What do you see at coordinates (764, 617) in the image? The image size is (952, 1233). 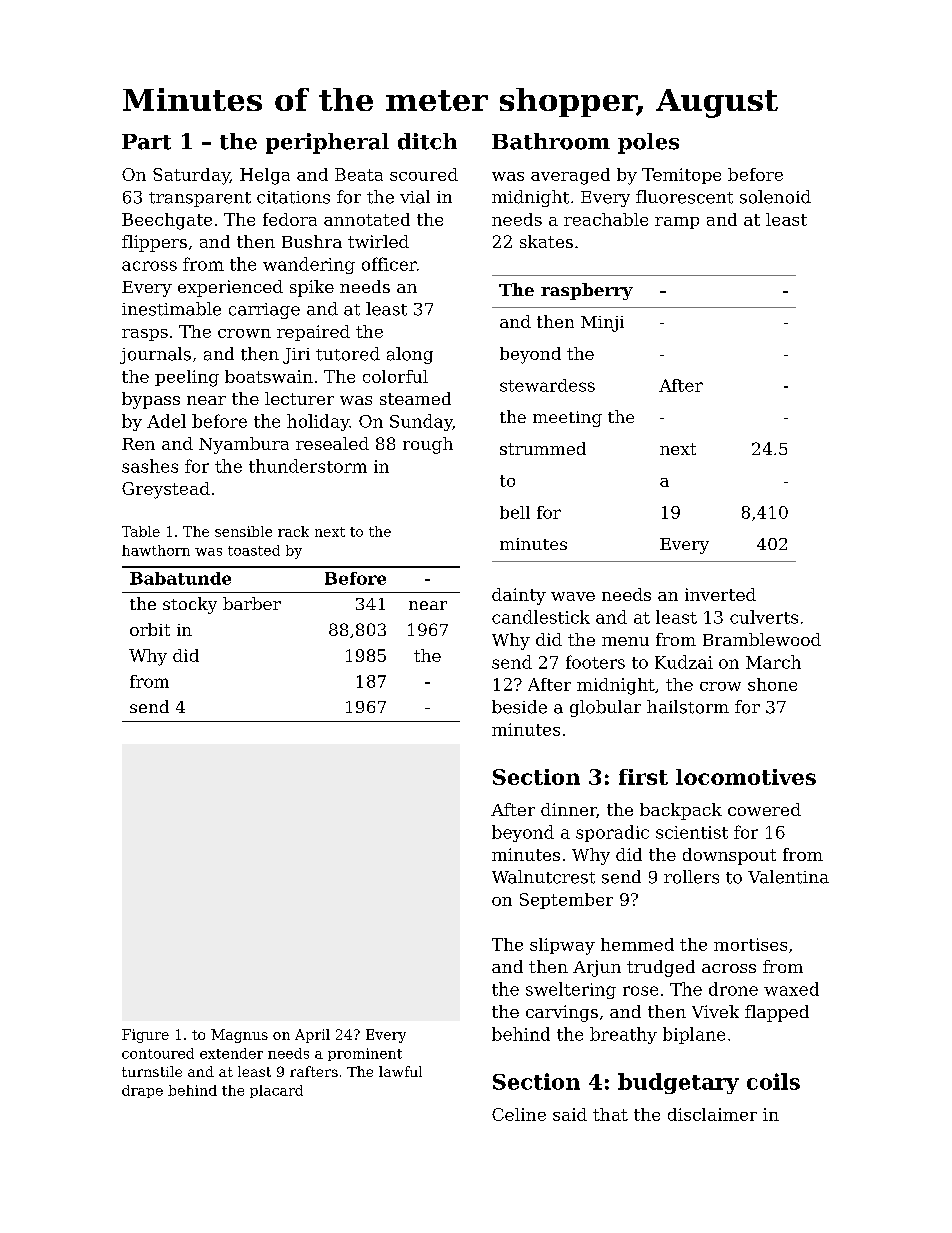 I see `culverts` at bounding box center [764, 617].
